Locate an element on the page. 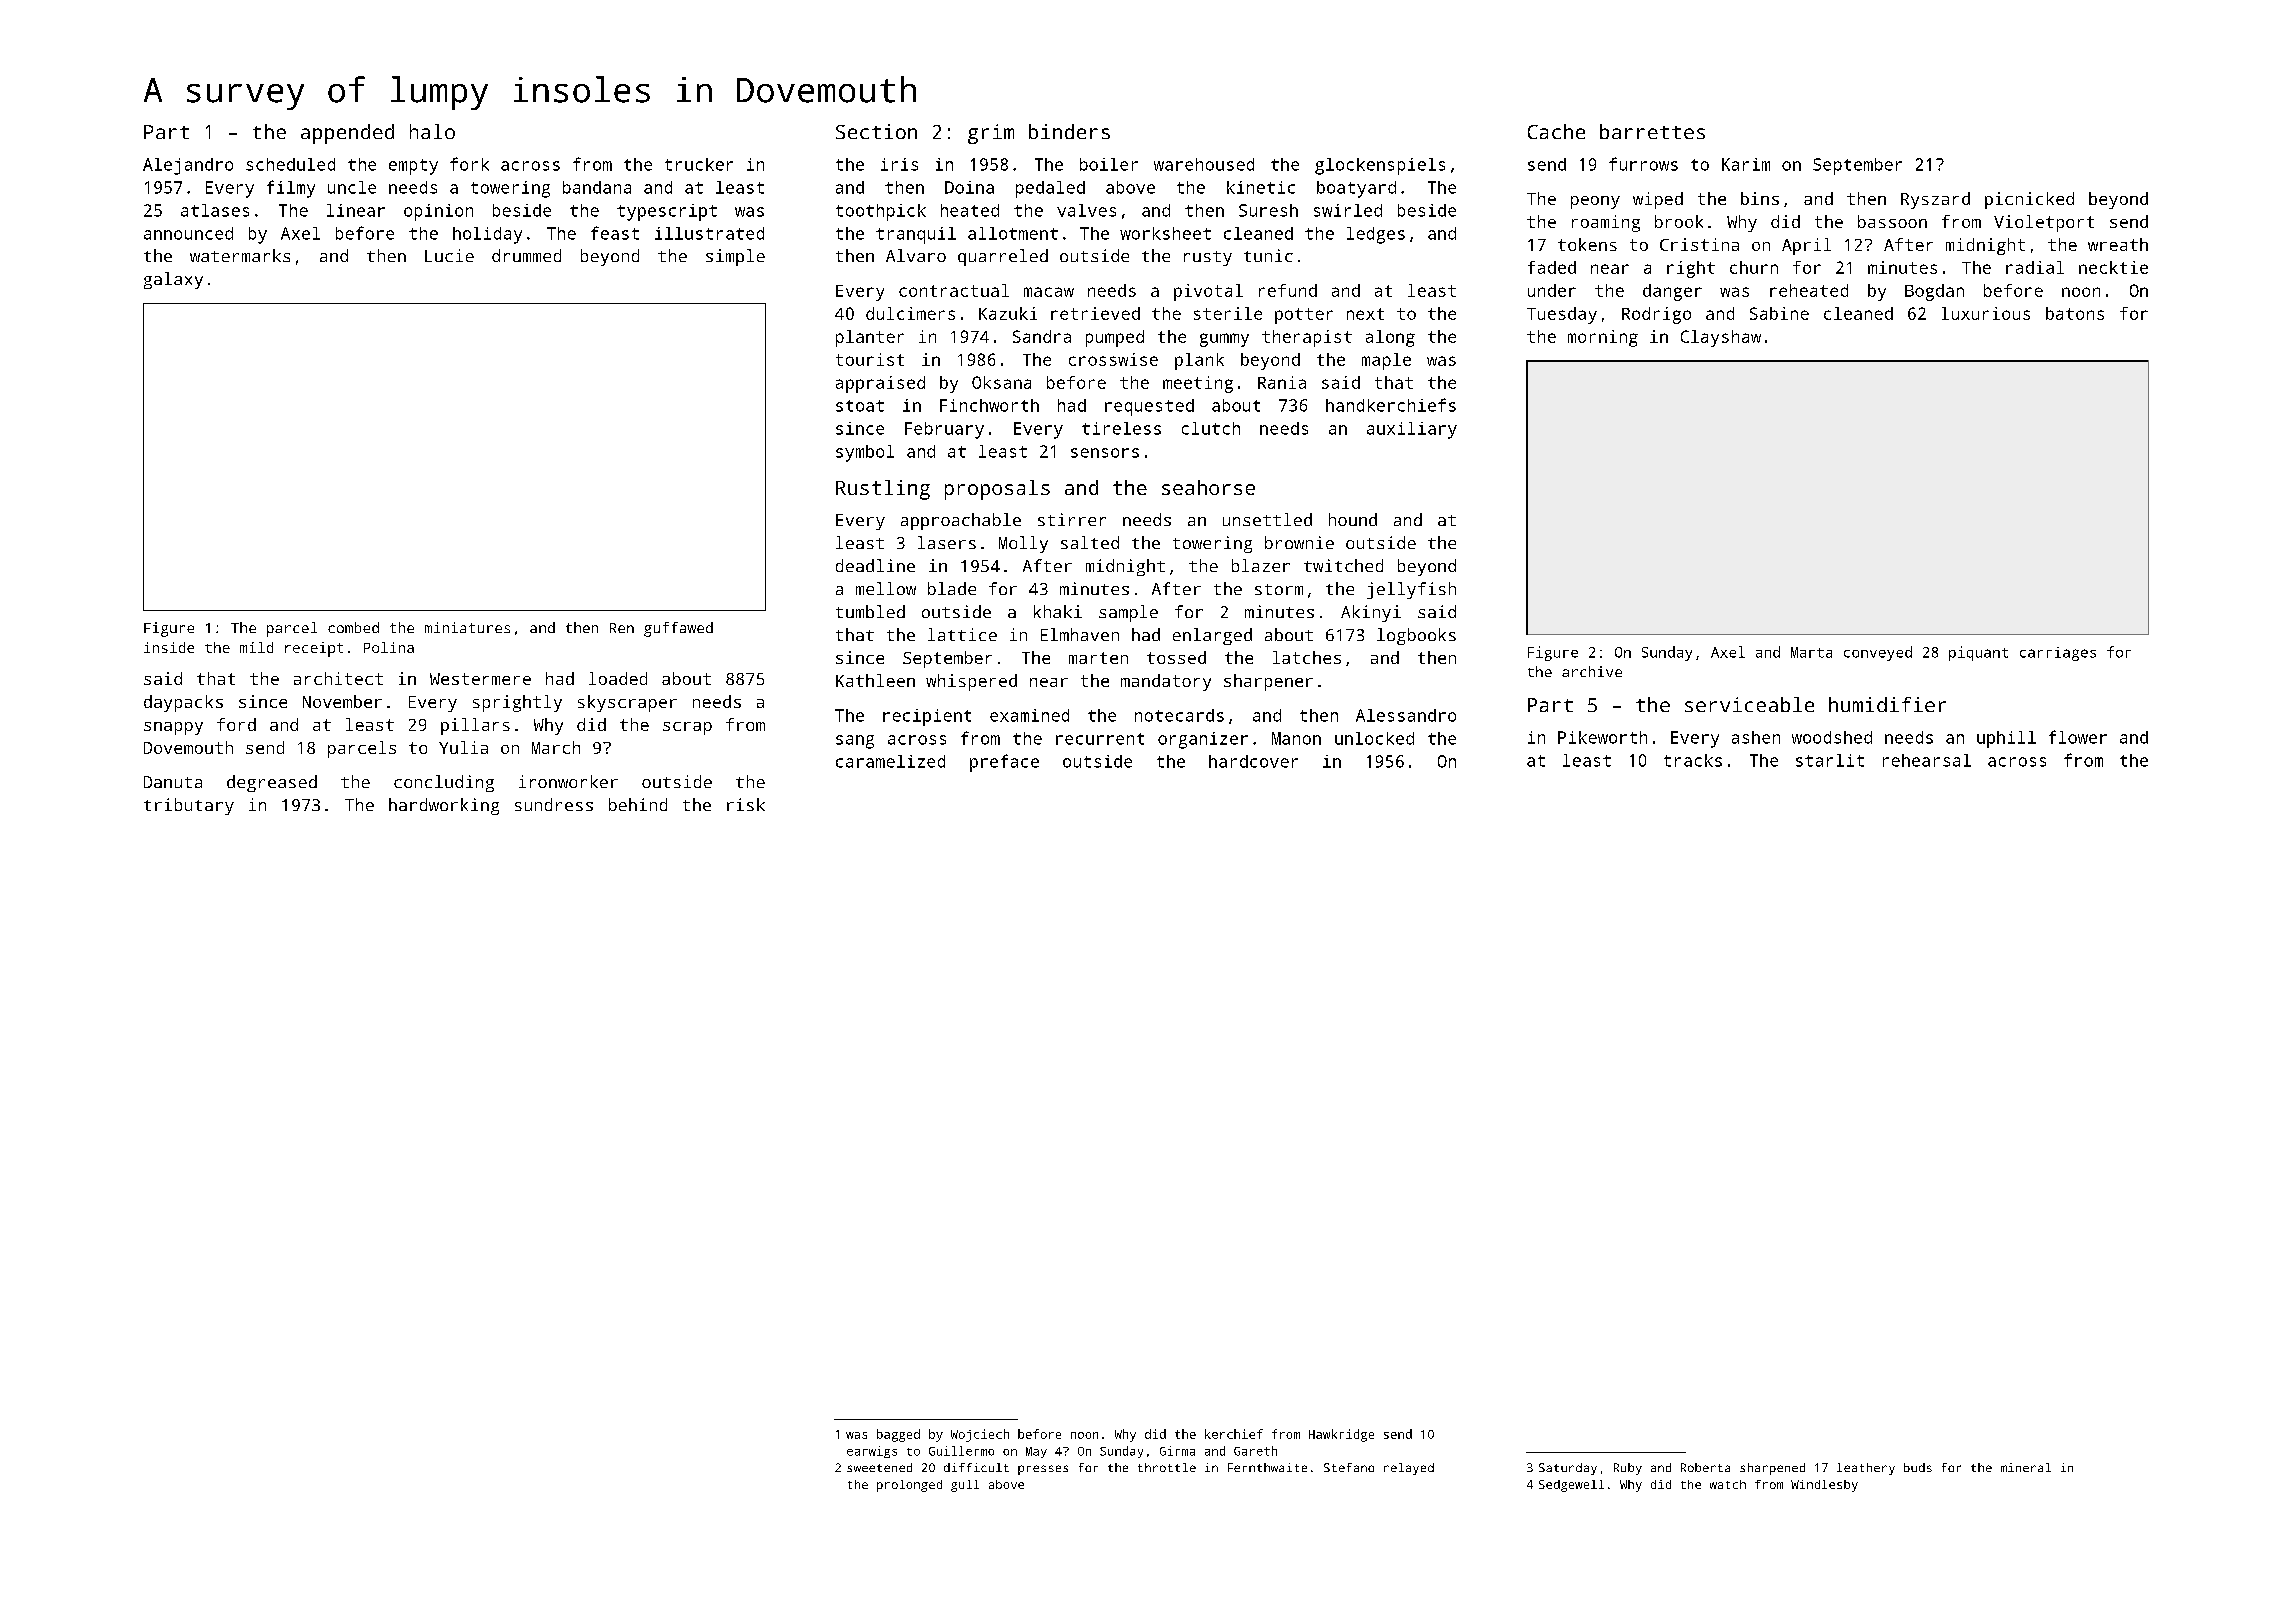 This document has height=1620, width=2292. Windlesby is located at coordinates (1824, 1486).
